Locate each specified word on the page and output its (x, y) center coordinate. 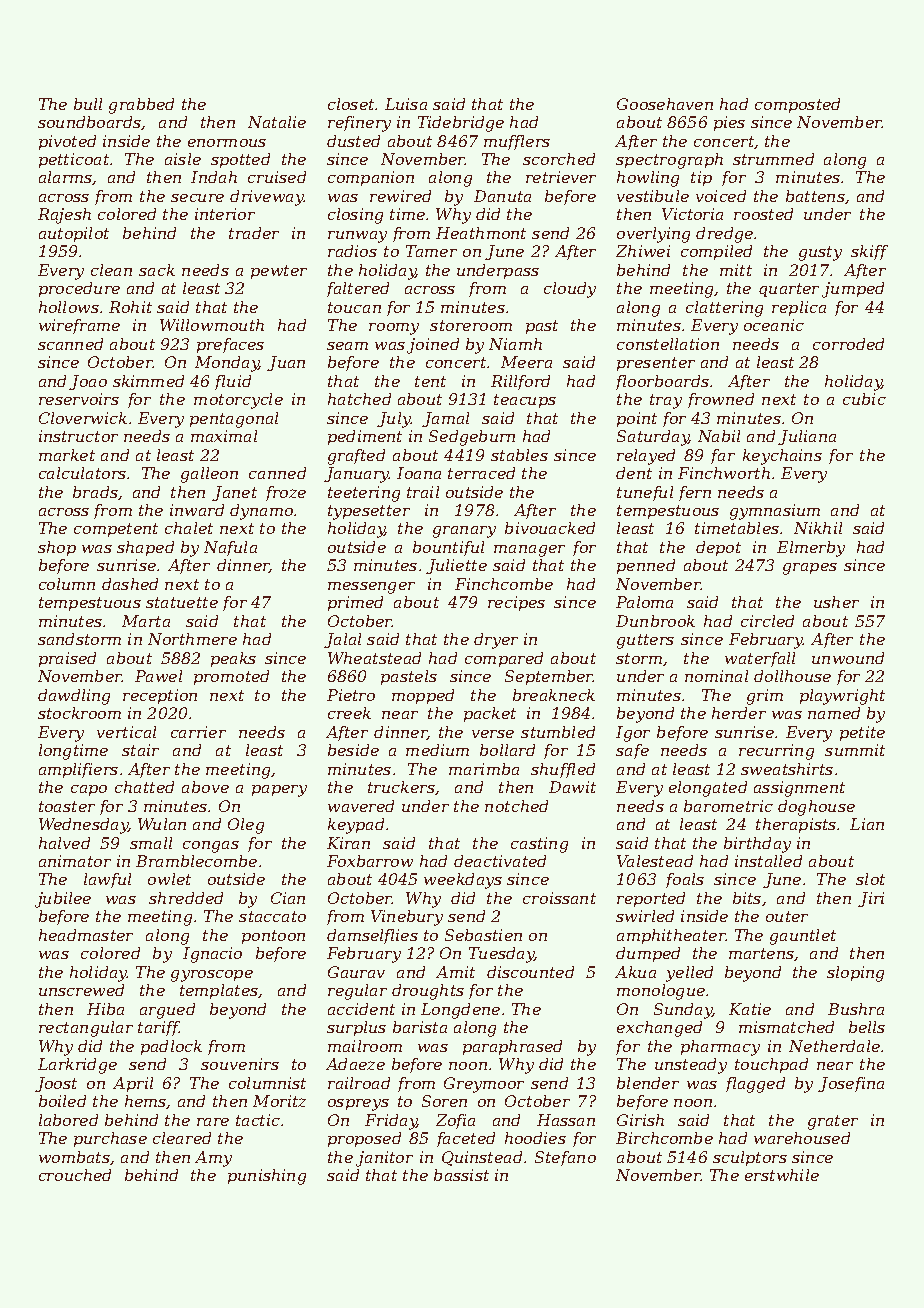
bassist (461, 1175)
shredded (186, 898)
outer (787, 916)
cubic (864, 399)
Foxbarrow (370, 861)
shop (57, 548)
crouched (75, 1175)
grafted (356, 457)
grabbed (141, 106)
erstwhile (782, 1175)
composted (797, 105)
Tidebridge (461, 124)
